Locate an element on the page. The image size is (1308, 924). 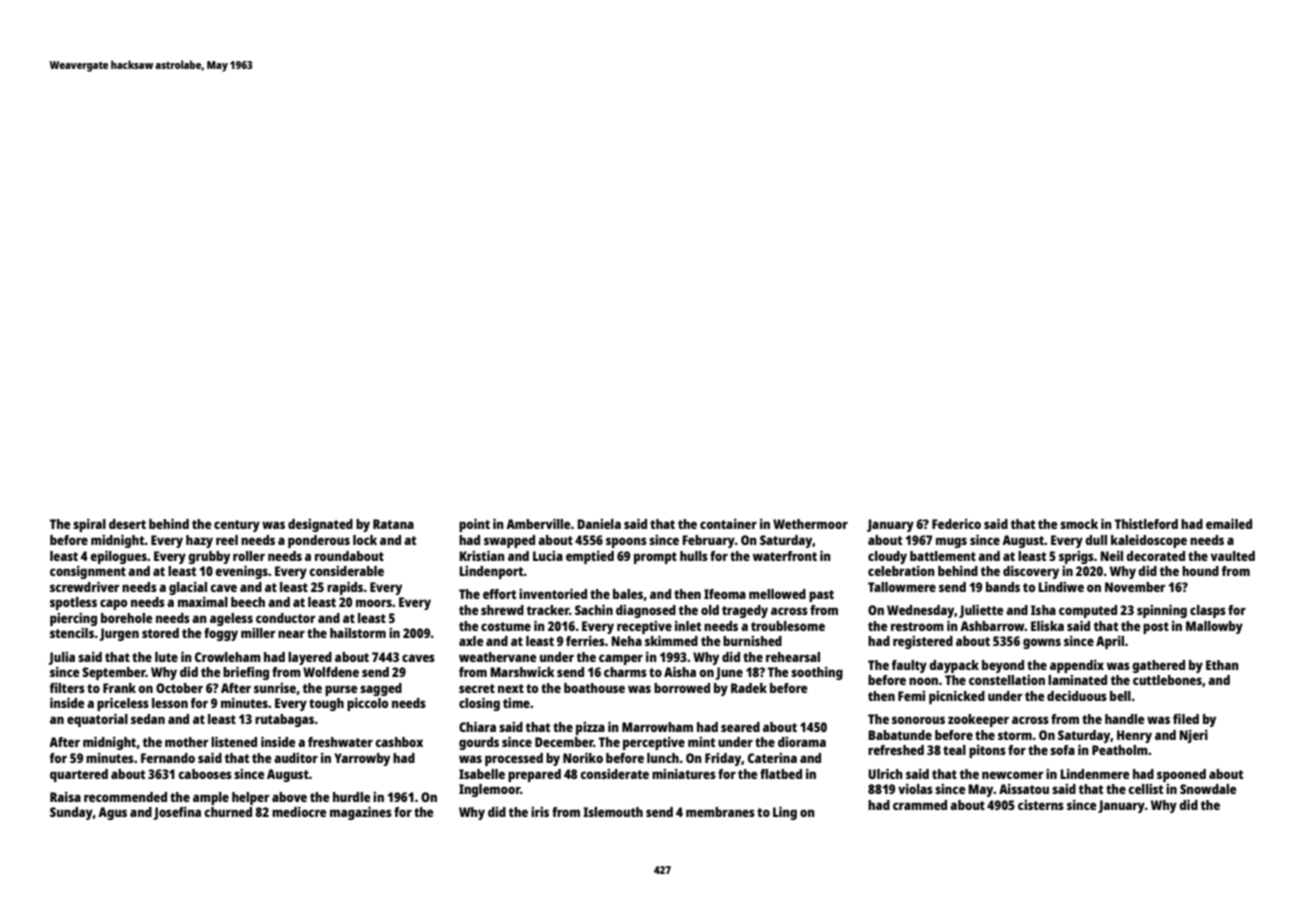
Ethan is located at coordinates (1222, 665).
